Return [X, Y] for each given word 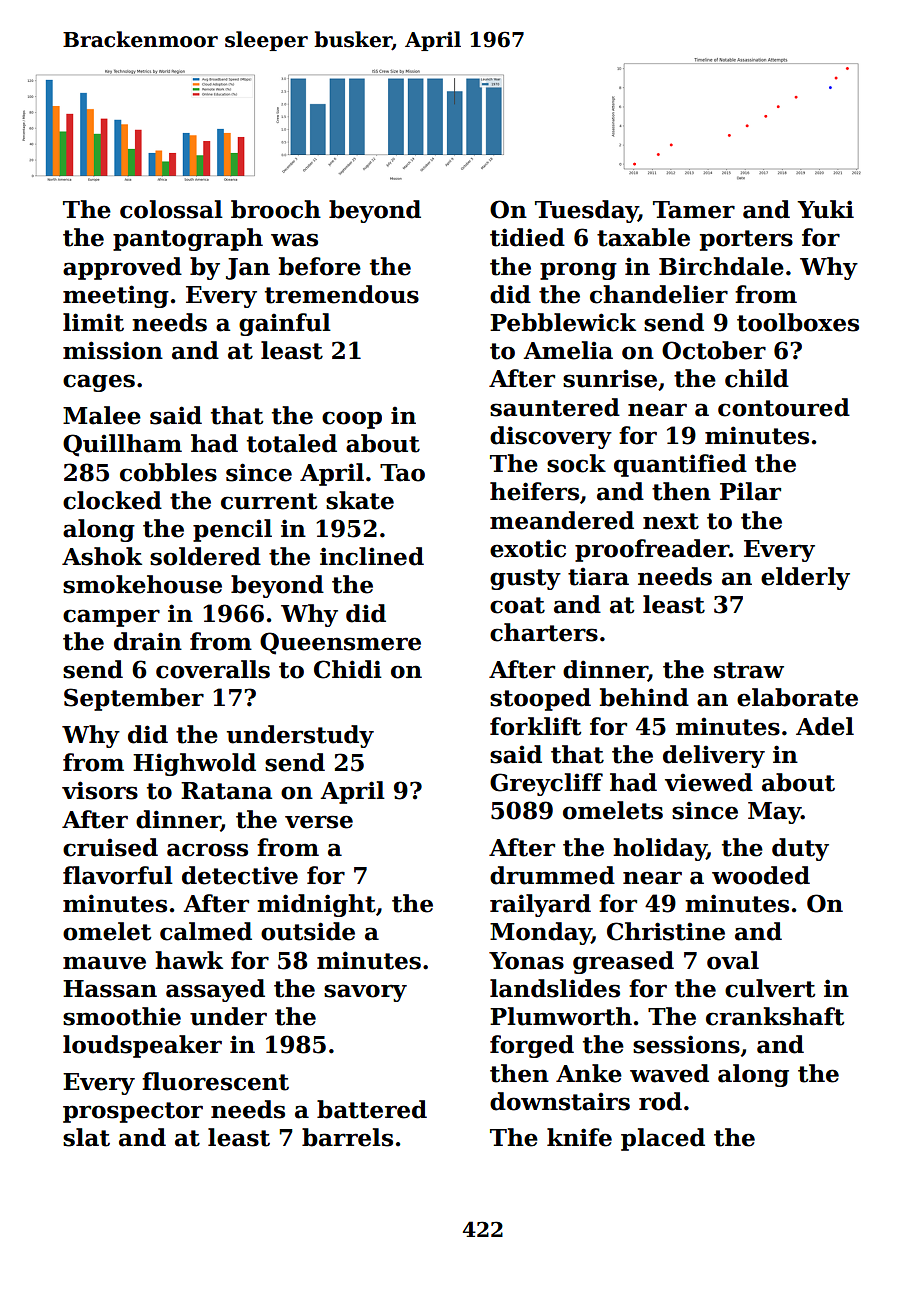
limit [93, 322]
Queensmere [340, 643]
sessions [686, 1044]
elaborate [797, 697]
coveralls [213, 669]
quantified [680, 465]
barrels [347, 1137]
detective [240, 875]
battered [372, 1109]
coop [352, 420]
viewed [709, 782]
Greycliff [546, 784]
